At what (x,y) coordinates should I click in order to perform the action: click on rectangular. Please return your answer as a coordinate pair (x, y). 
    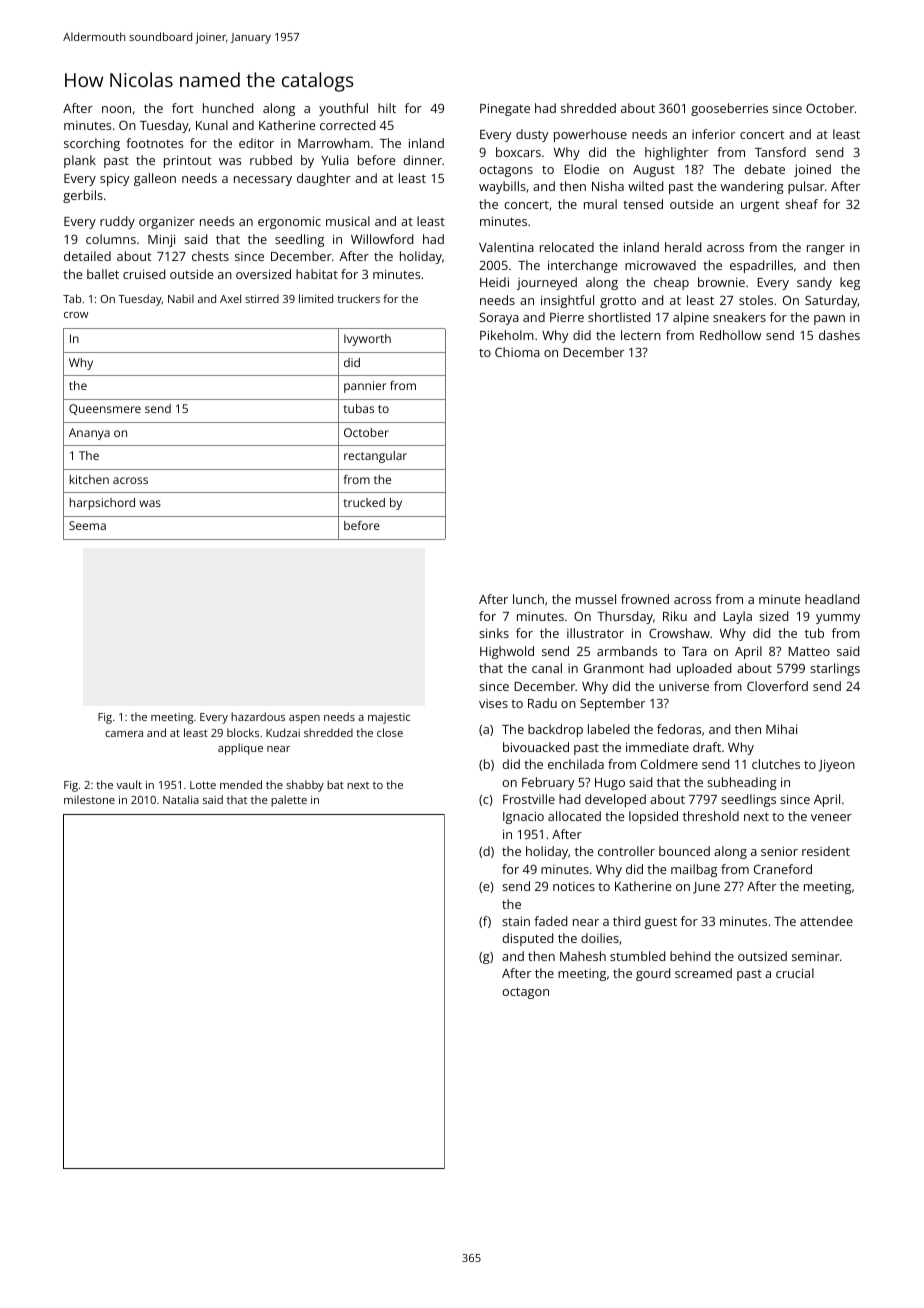
    Looking at the image, I should click on (375, 457).
